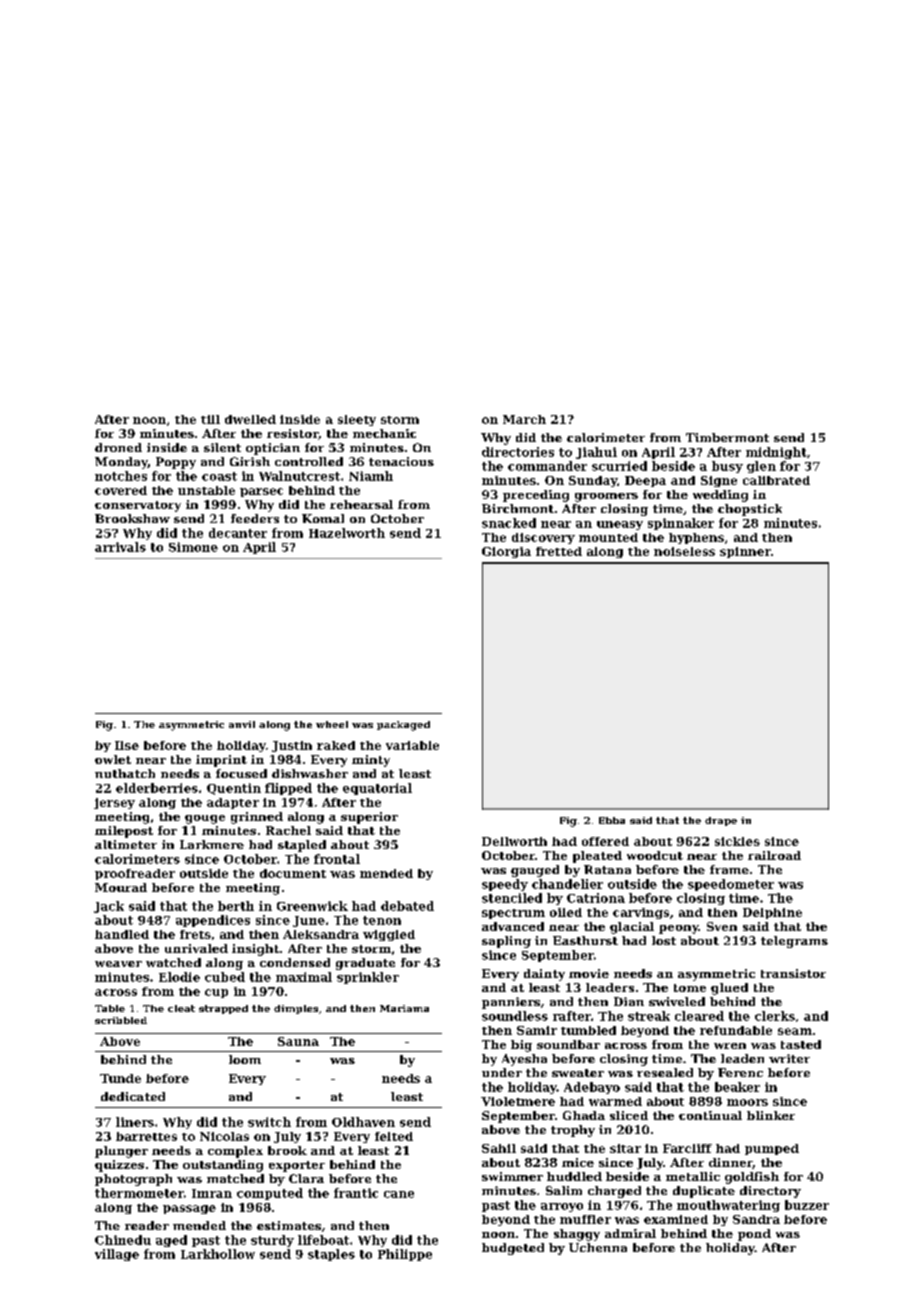 This screenshot has height=1308, width=924. I want to click on village, so click(117, 1255).
